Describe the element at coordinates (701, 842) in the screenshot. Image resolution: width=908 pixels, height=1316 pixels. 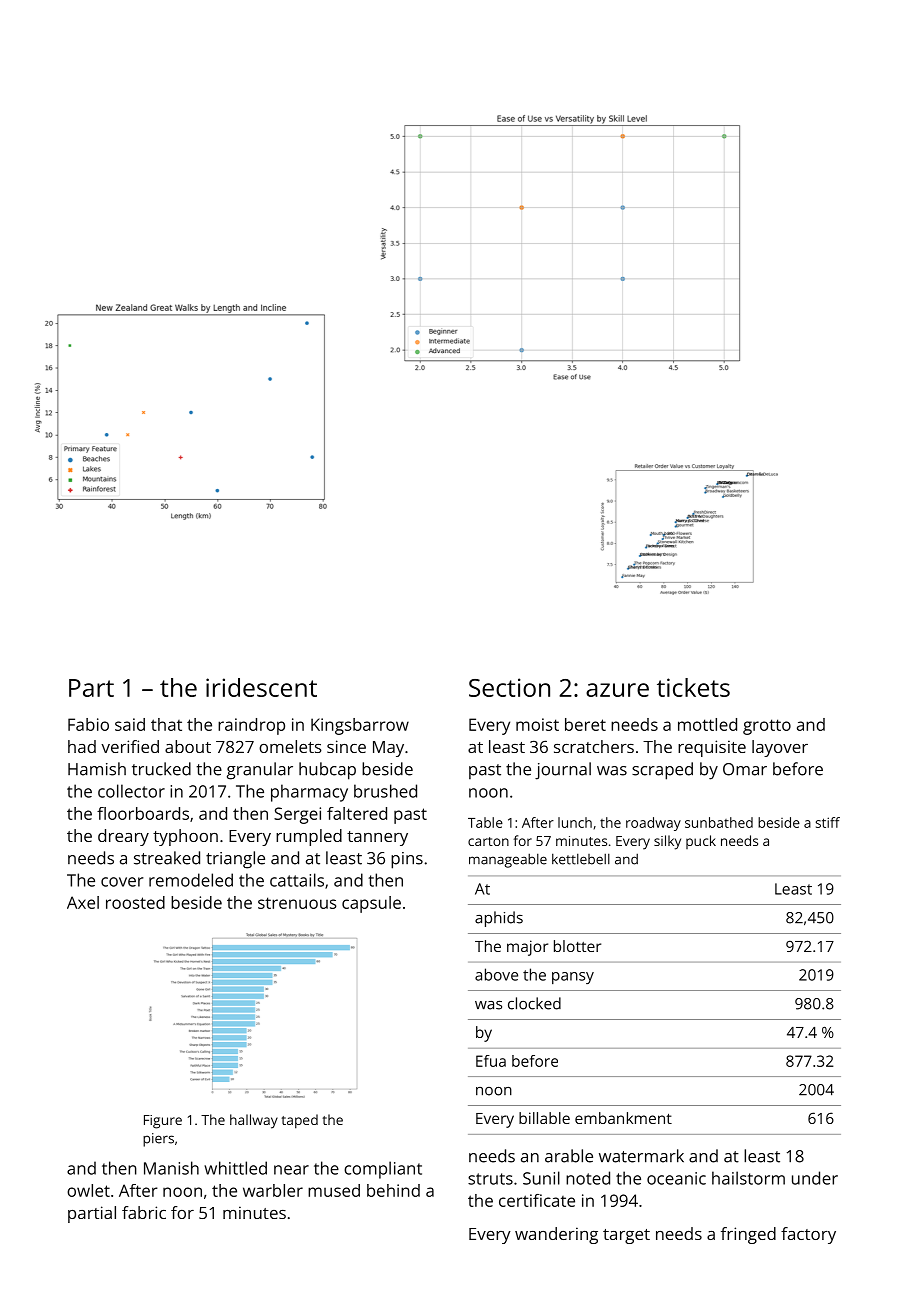
I see `puck` at that location.
